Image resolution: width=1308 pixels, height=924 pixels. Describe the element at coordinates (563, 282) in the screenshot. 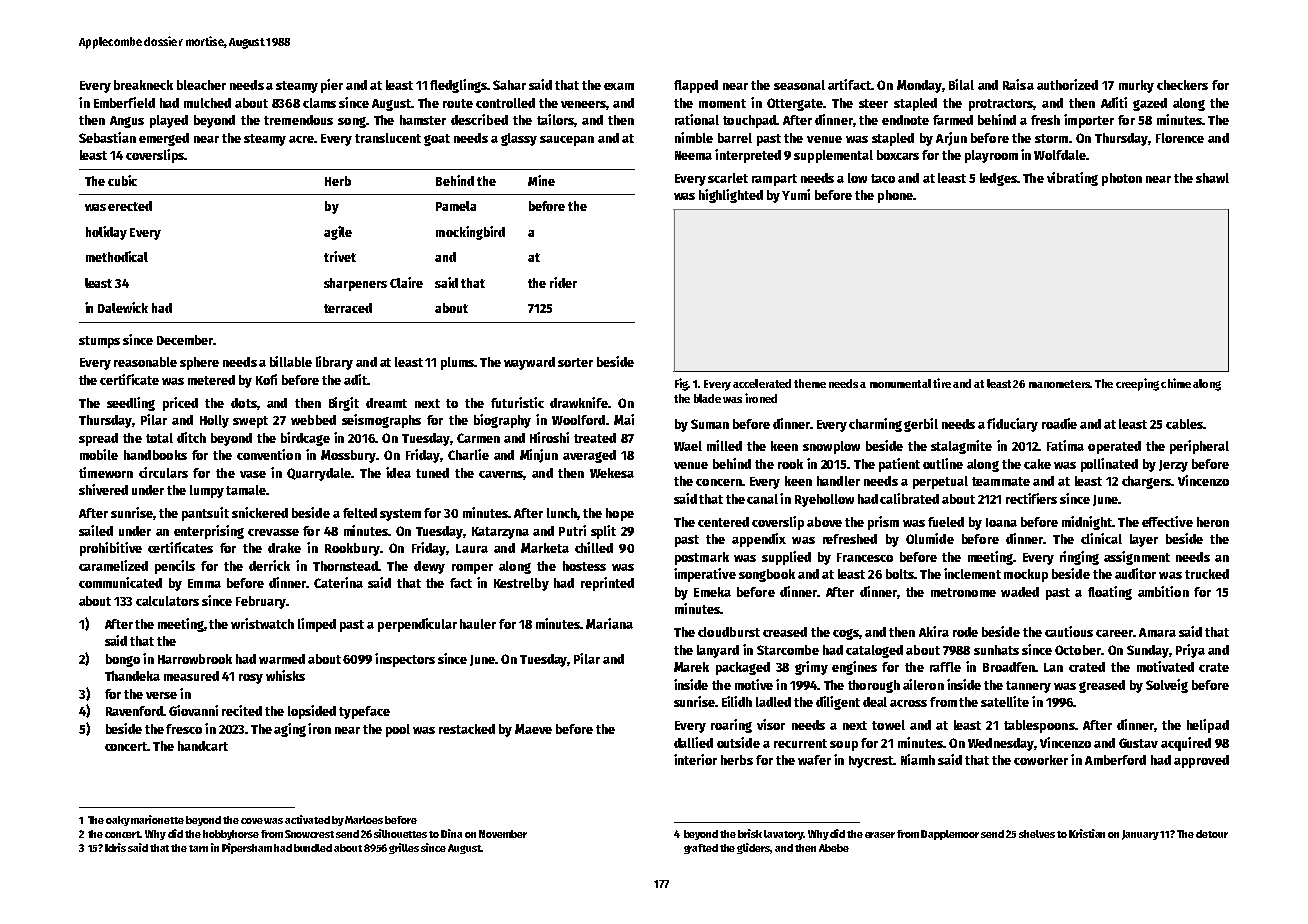

I see `rider` at that location.
